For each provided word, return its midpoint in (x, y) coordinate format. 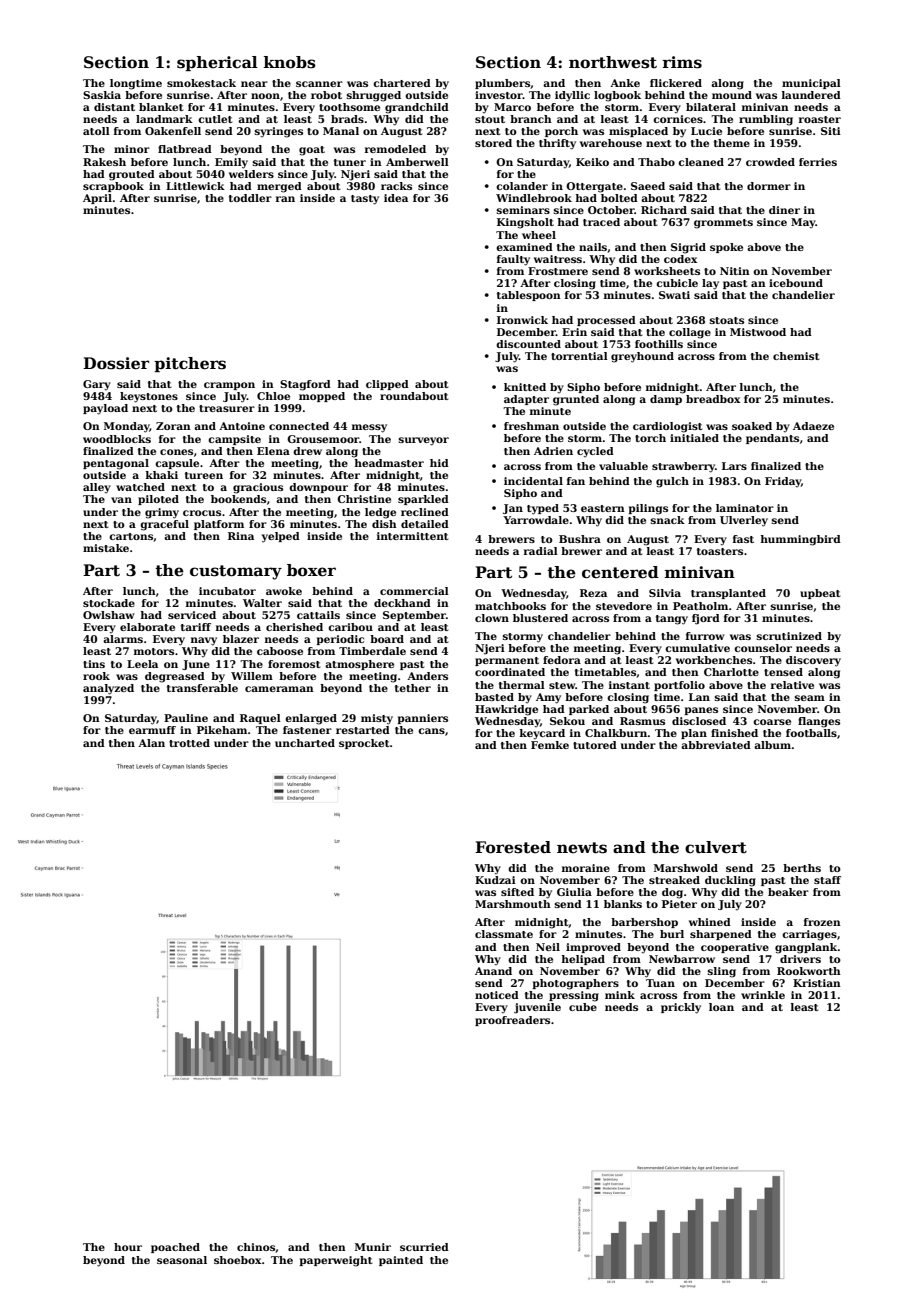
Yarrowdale (536, 520)
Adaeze (813, 426)
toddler (250, 198)
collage (690, 333)
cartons (131, 536)
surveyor (424, 441)
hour (128, 1247)
